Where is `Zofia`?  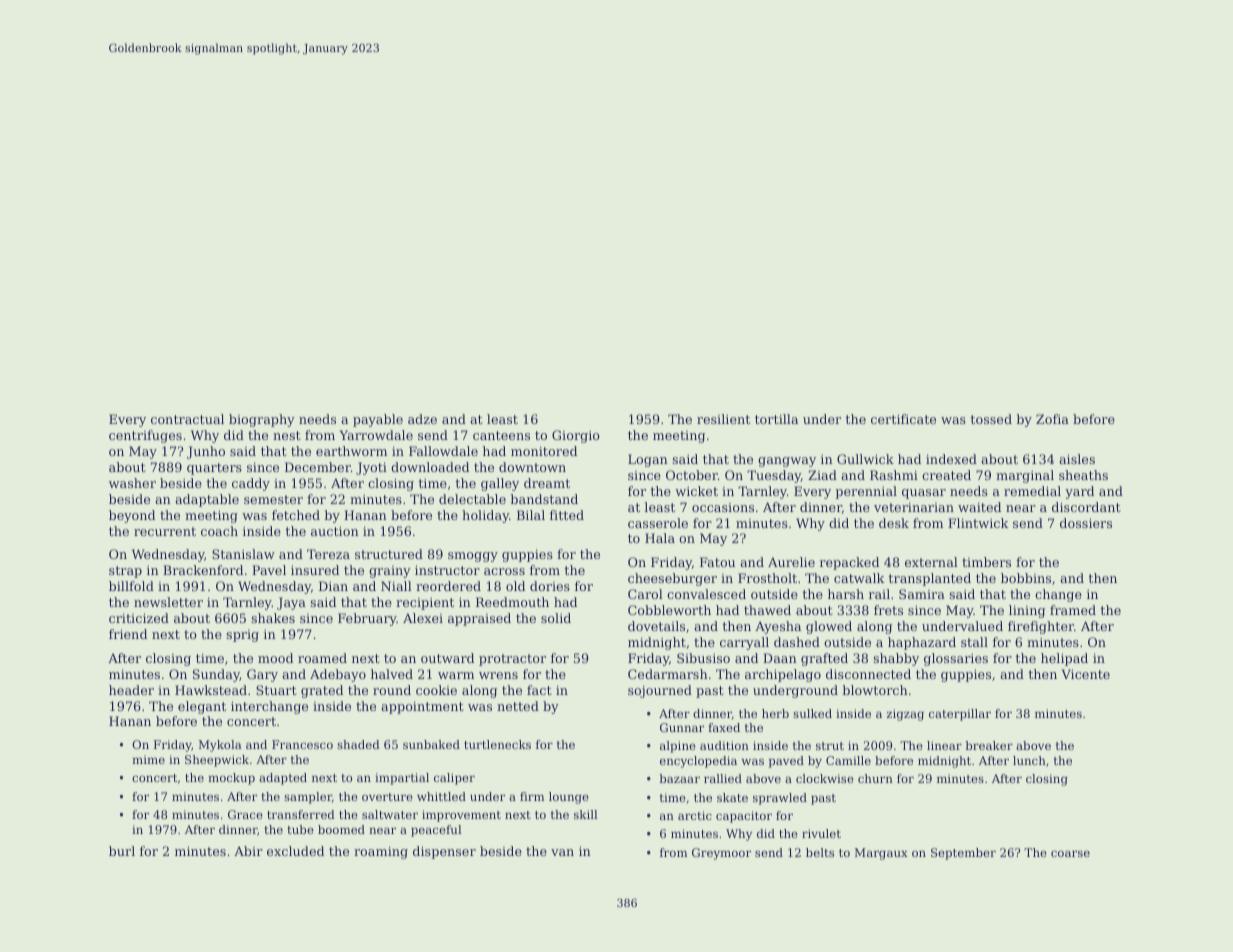
Zofia is located at coordinates (1052, 419).
